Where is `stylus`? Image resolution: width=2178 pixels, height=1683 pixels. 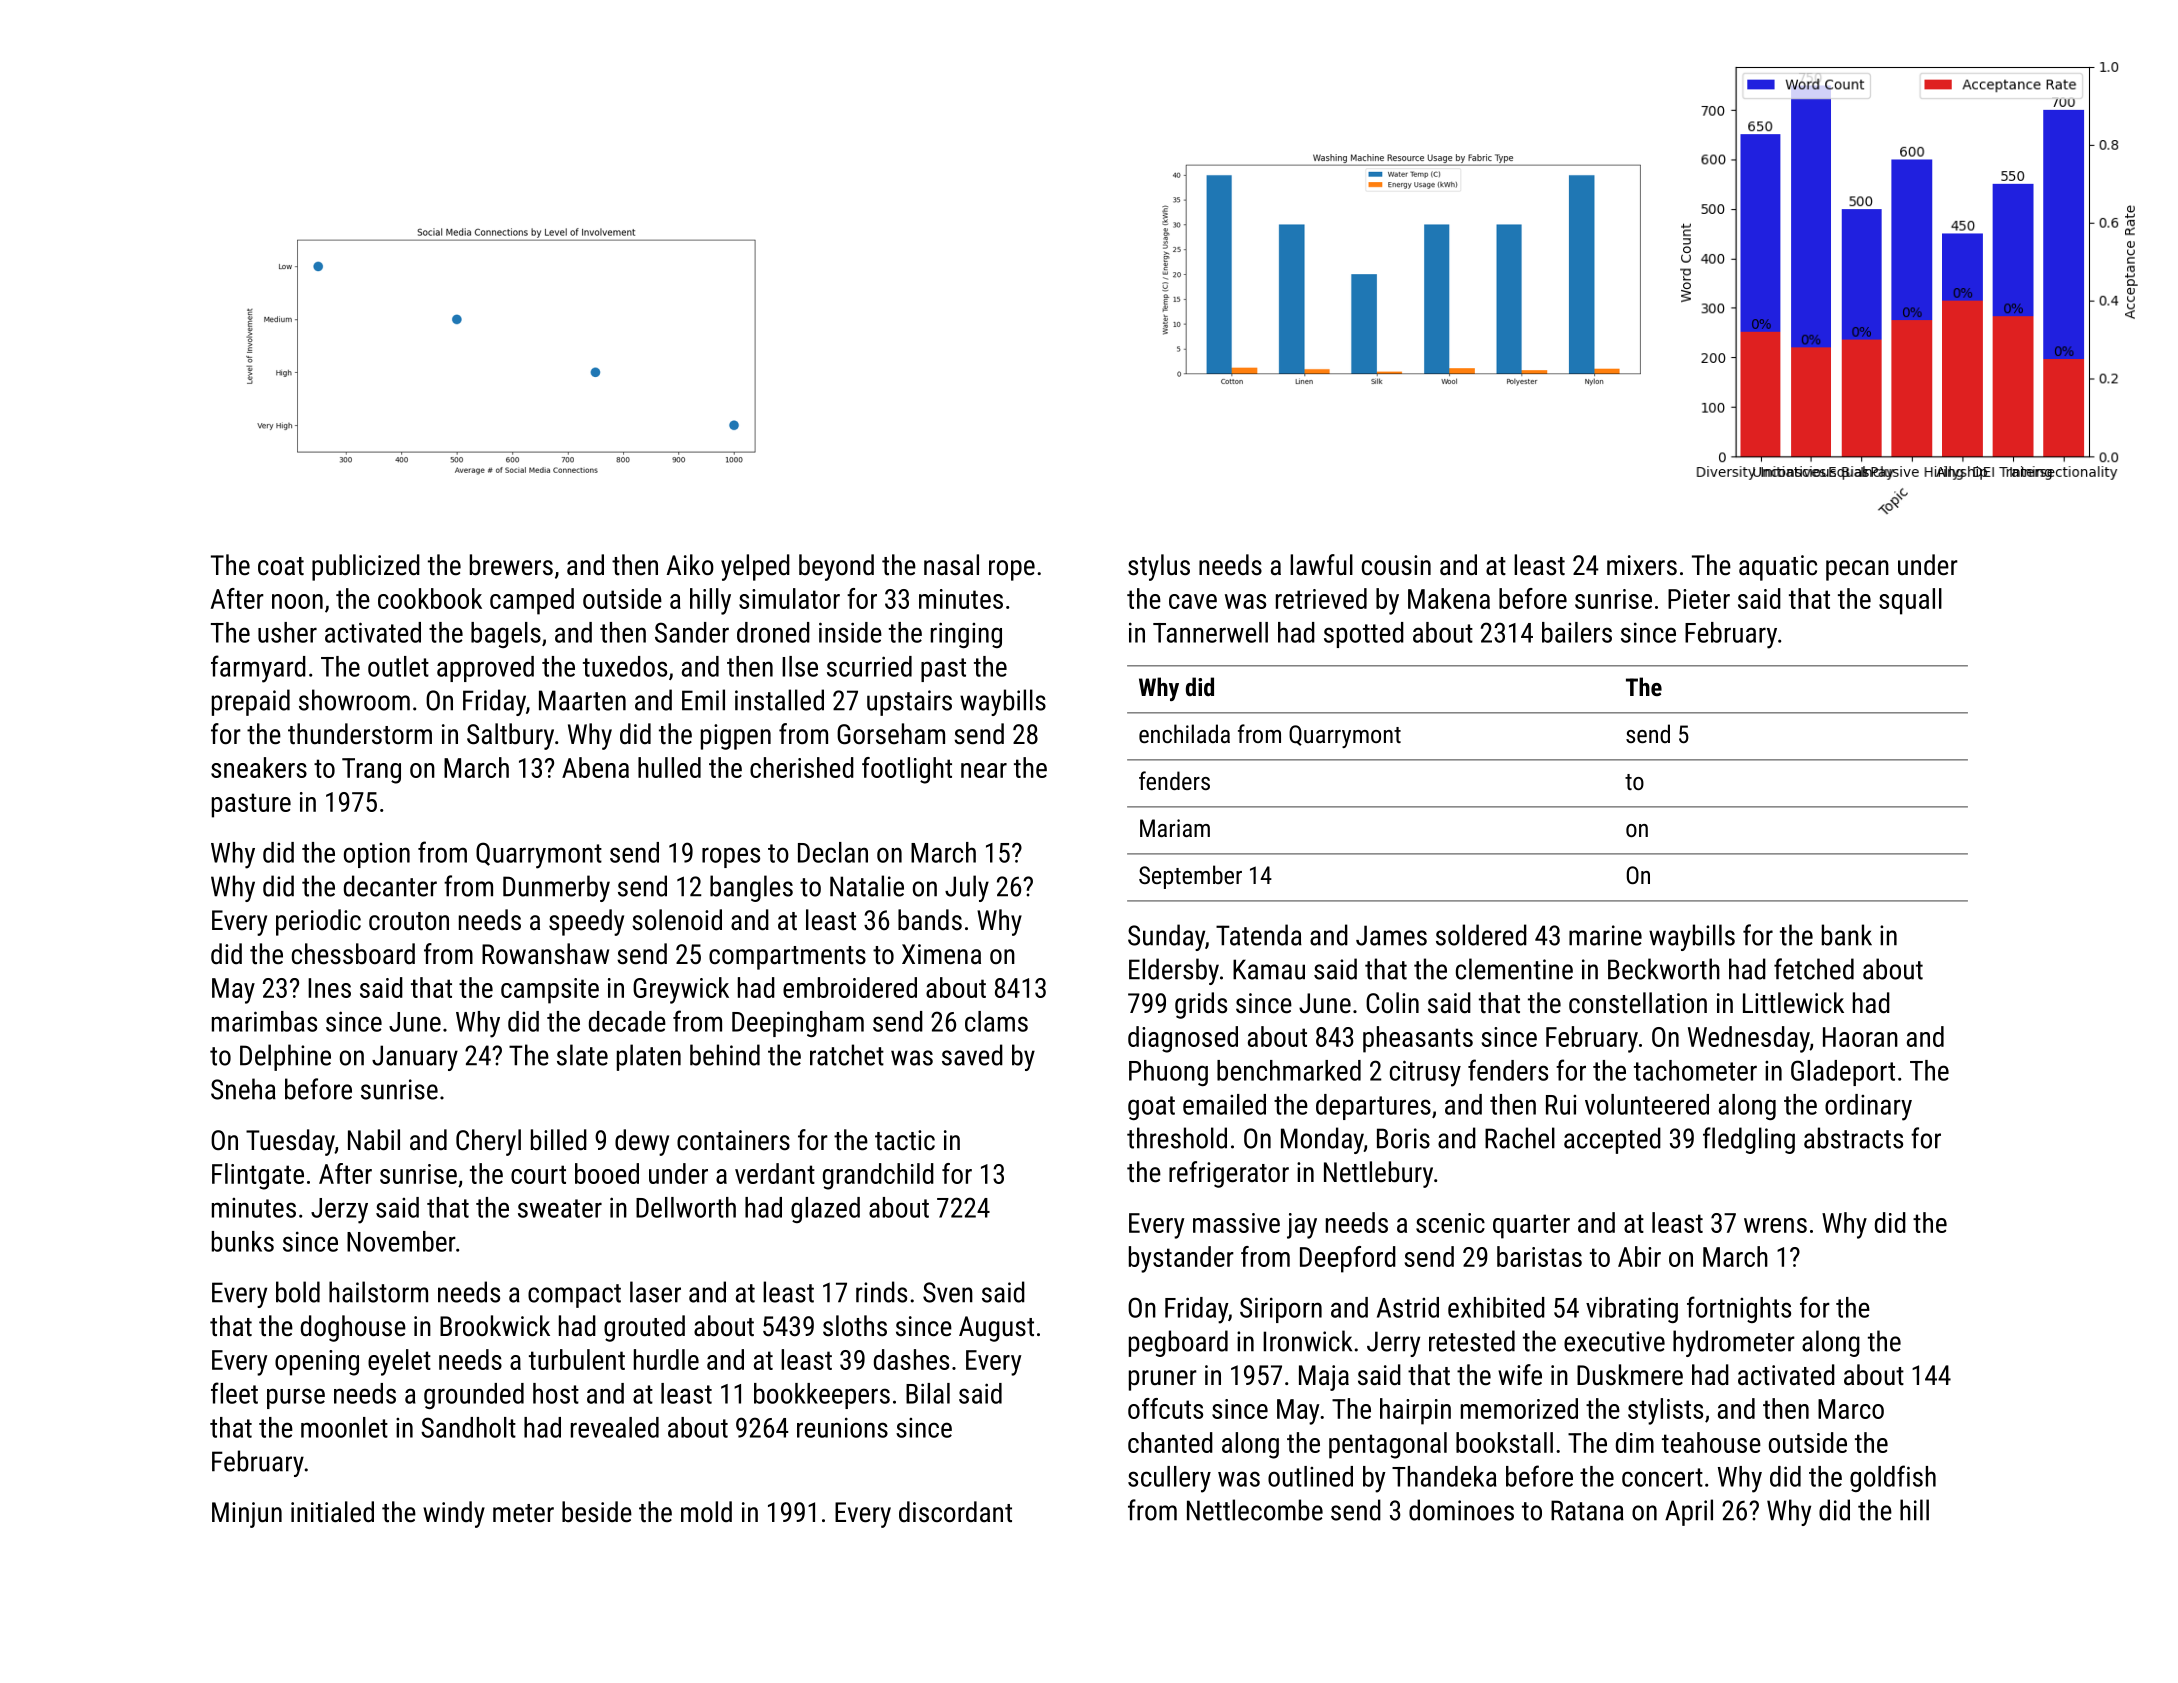
stylus is located at coordinates (1159, 567).
